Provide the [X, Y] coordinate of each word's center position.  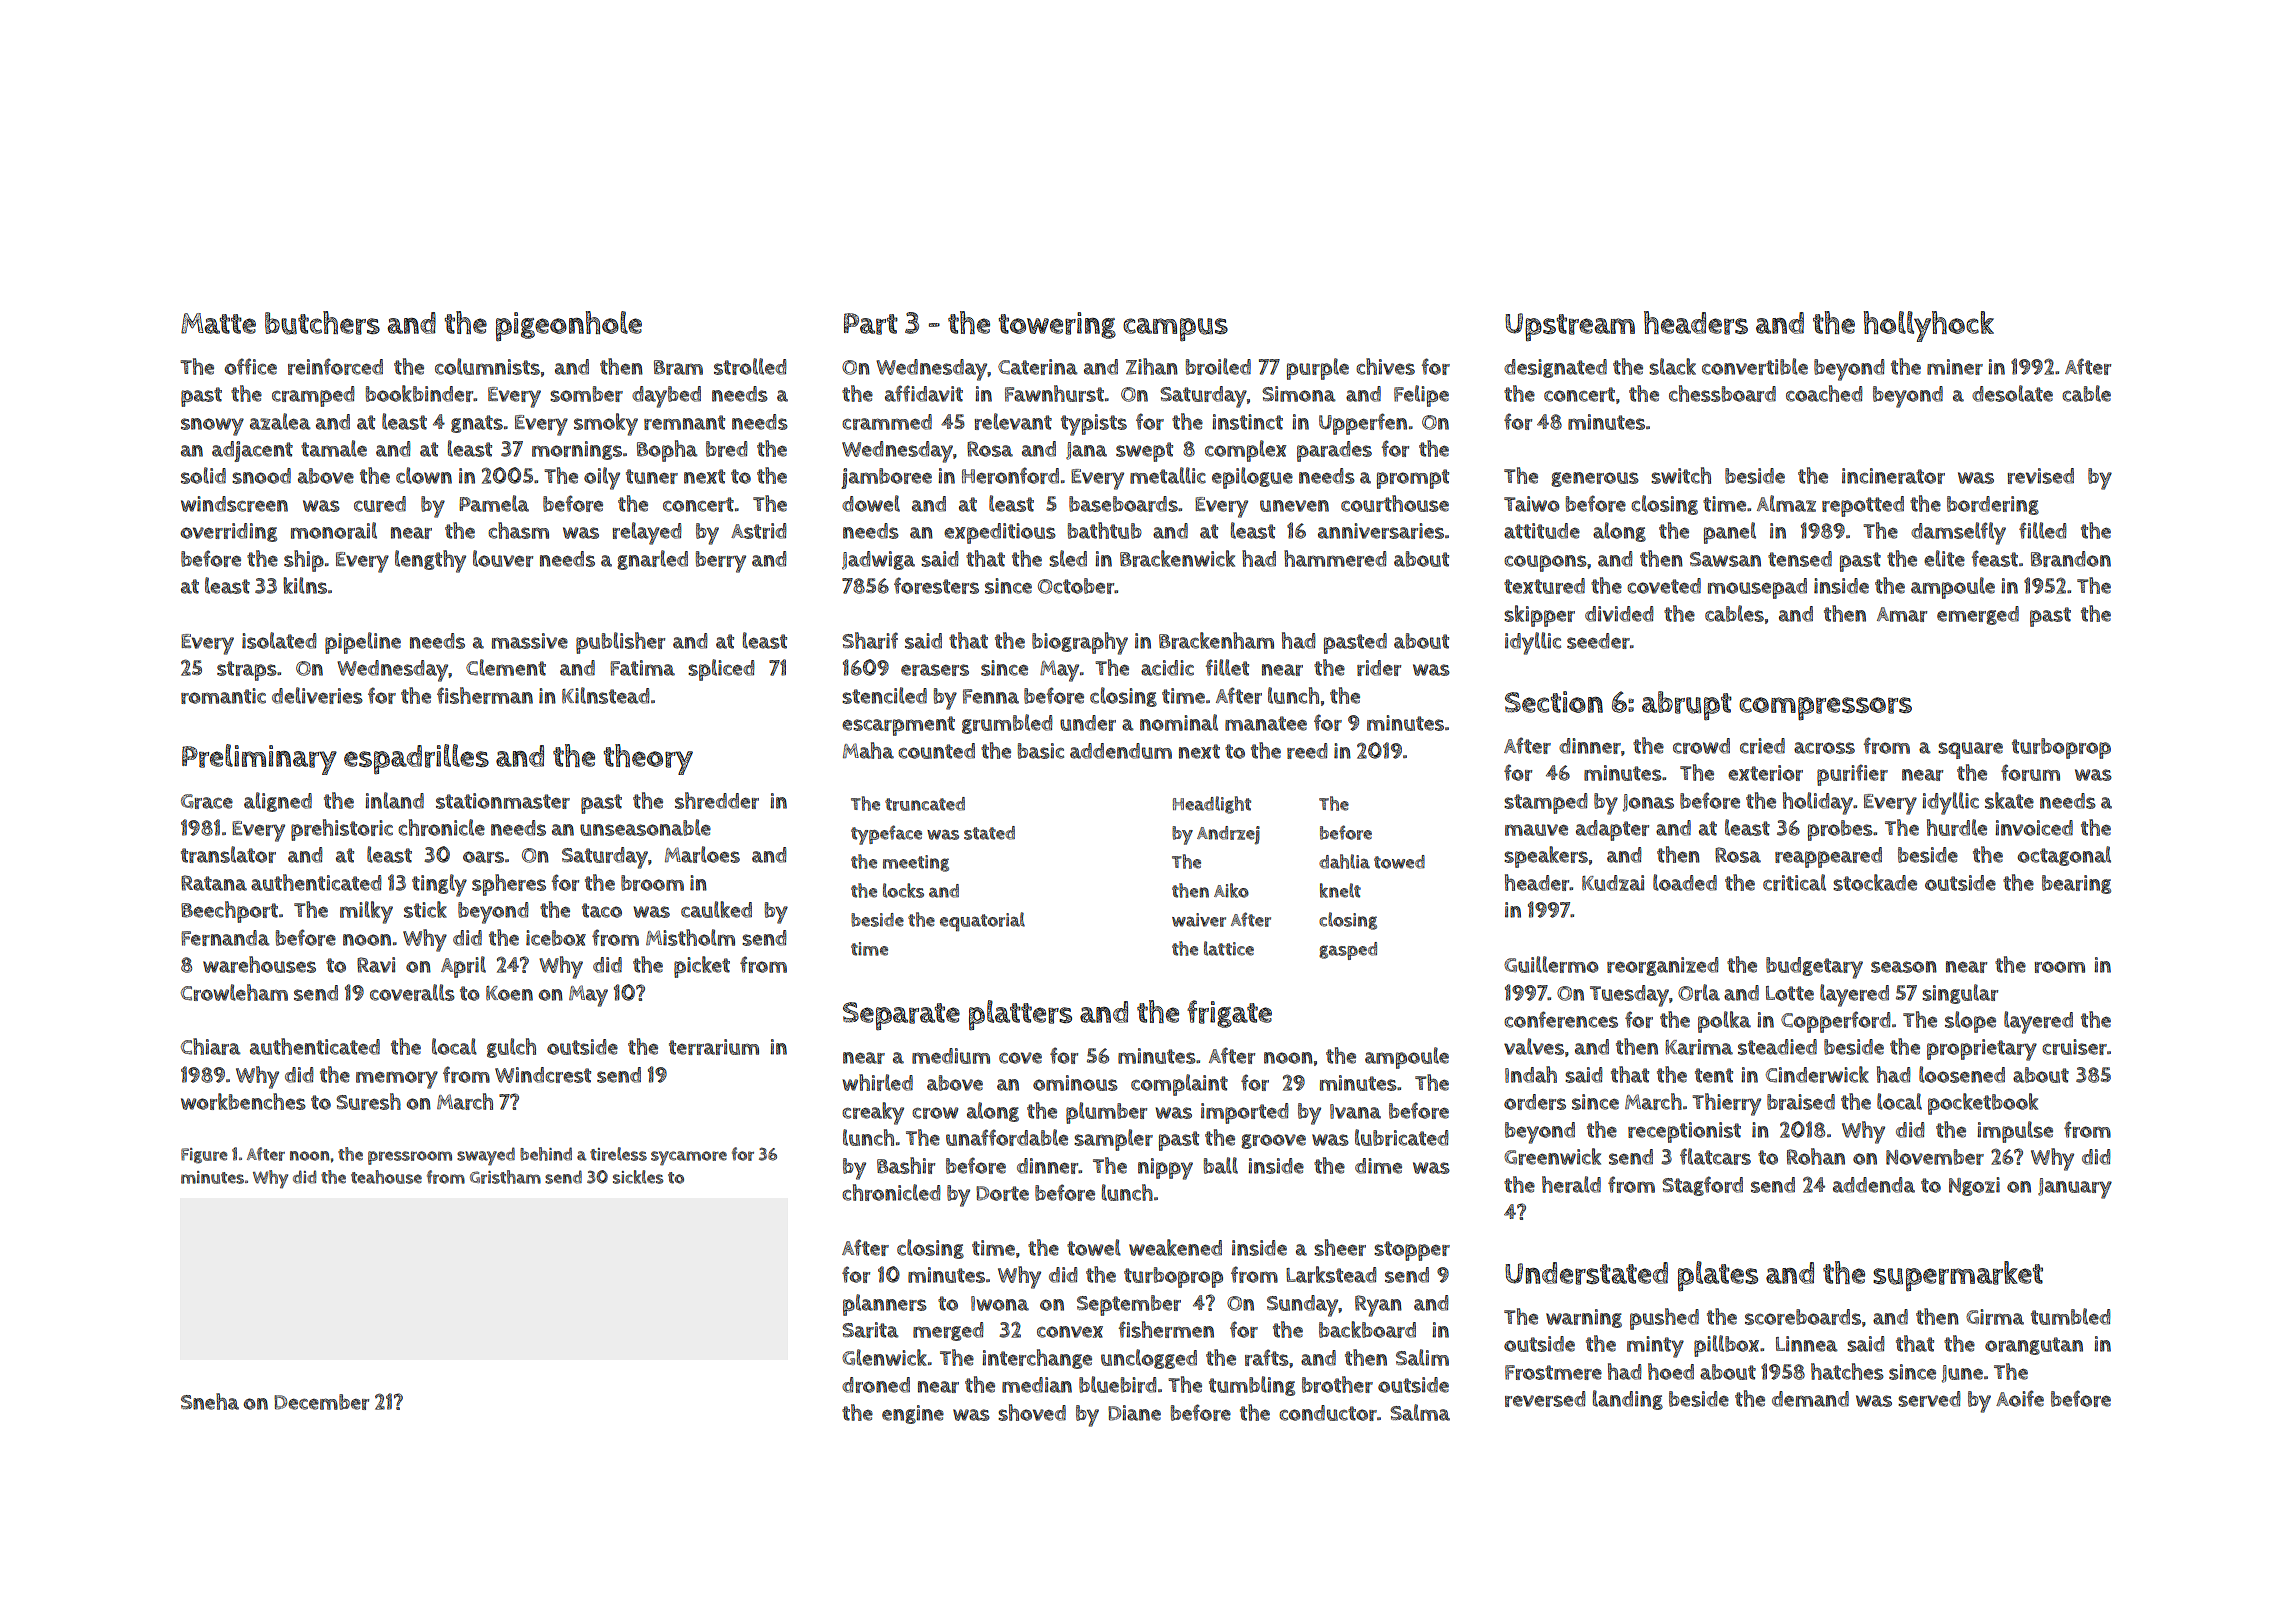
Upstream [1570, 327]
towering [1057, 325]
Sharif [870, 640]
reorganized [1662, 966]
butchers [322, 323]
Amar [1902, 614]
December [321, 1402]
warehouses [259, 964]
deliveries [317, 695]
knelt [1340, 890]
